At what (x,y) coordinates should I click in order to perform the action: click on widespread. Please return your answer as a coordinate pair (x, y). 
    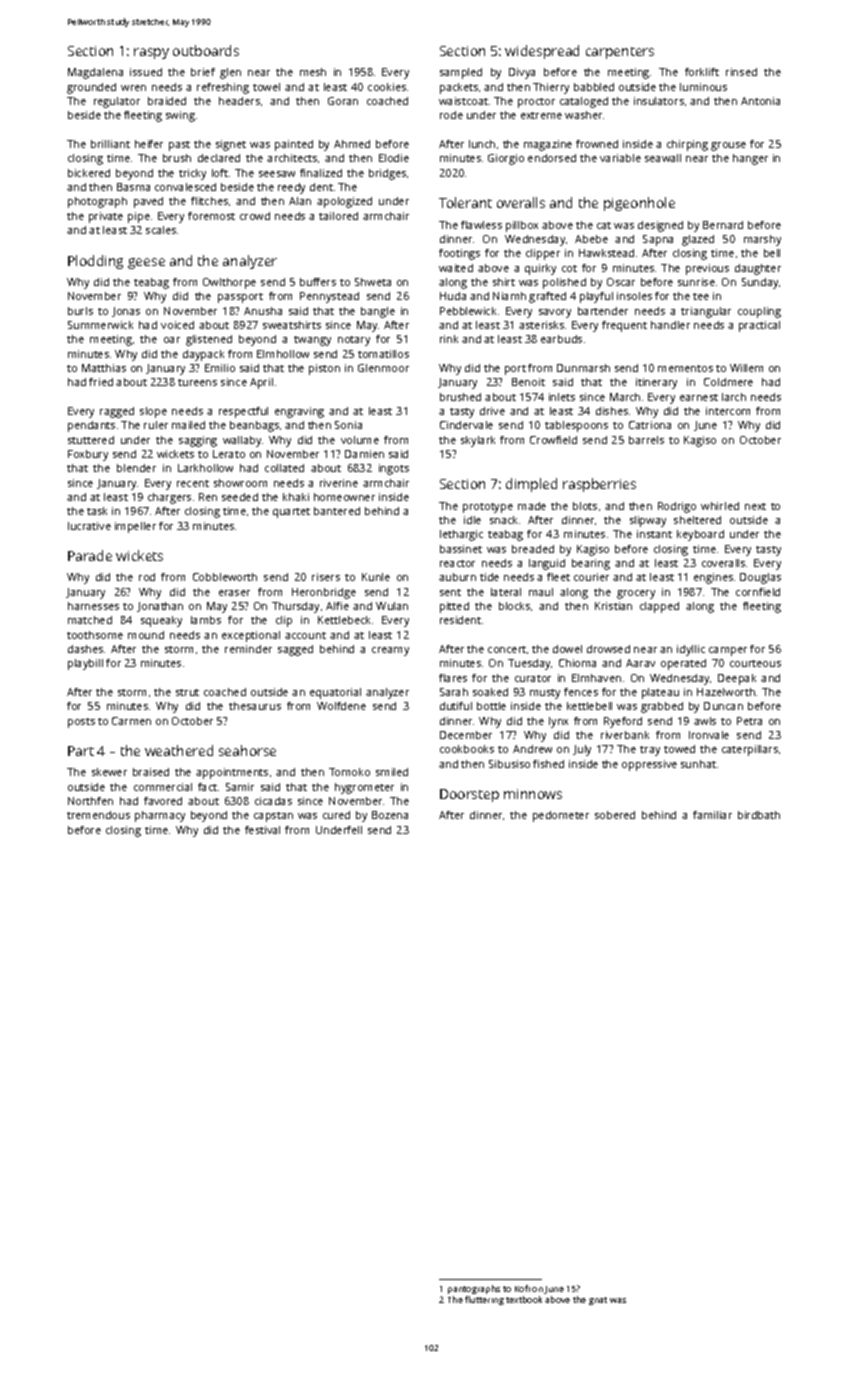
    Looking at the image, I should click on (542, 52).
